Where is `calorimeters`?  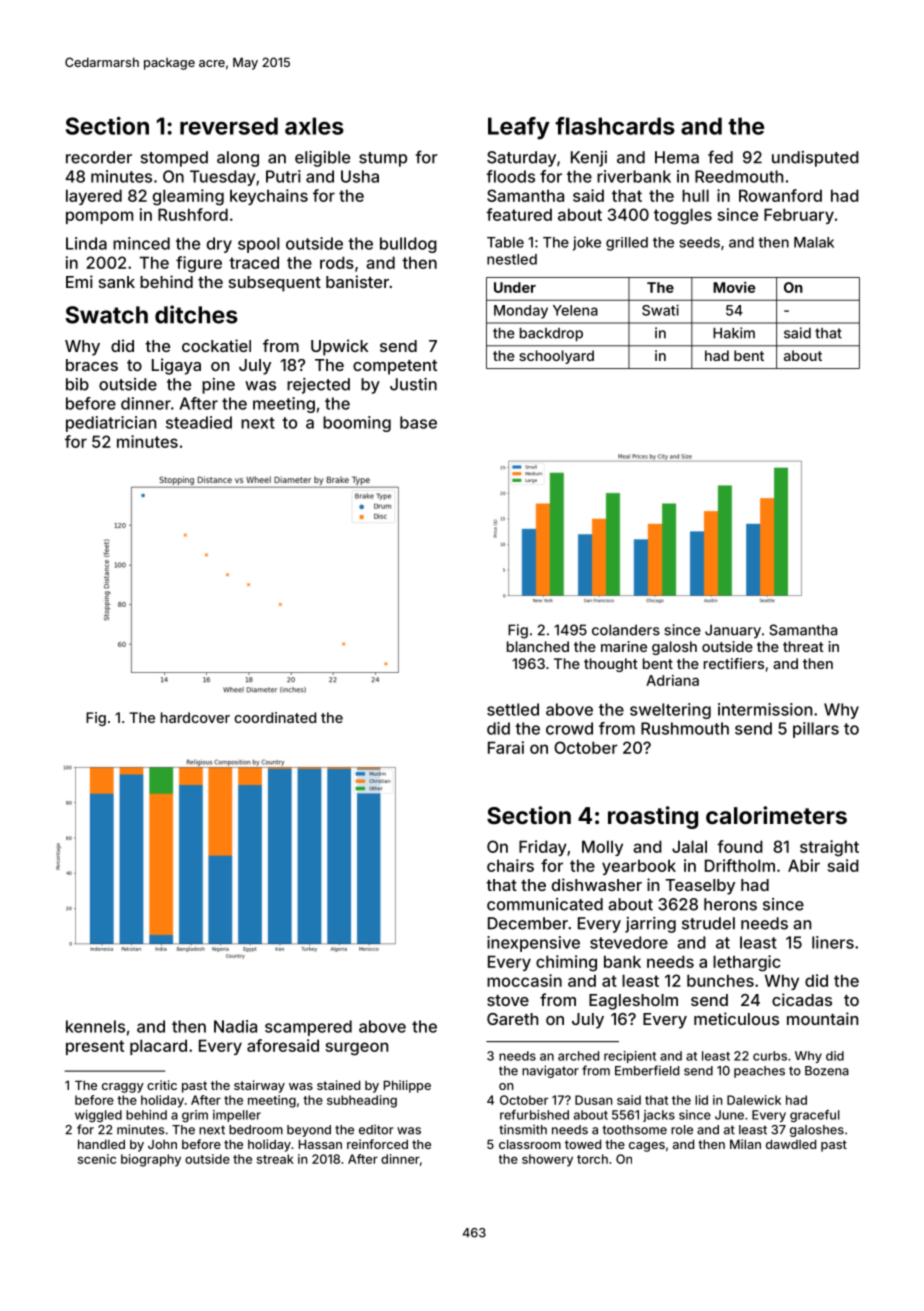 calorimeters is located at coordinates (776, 815).
